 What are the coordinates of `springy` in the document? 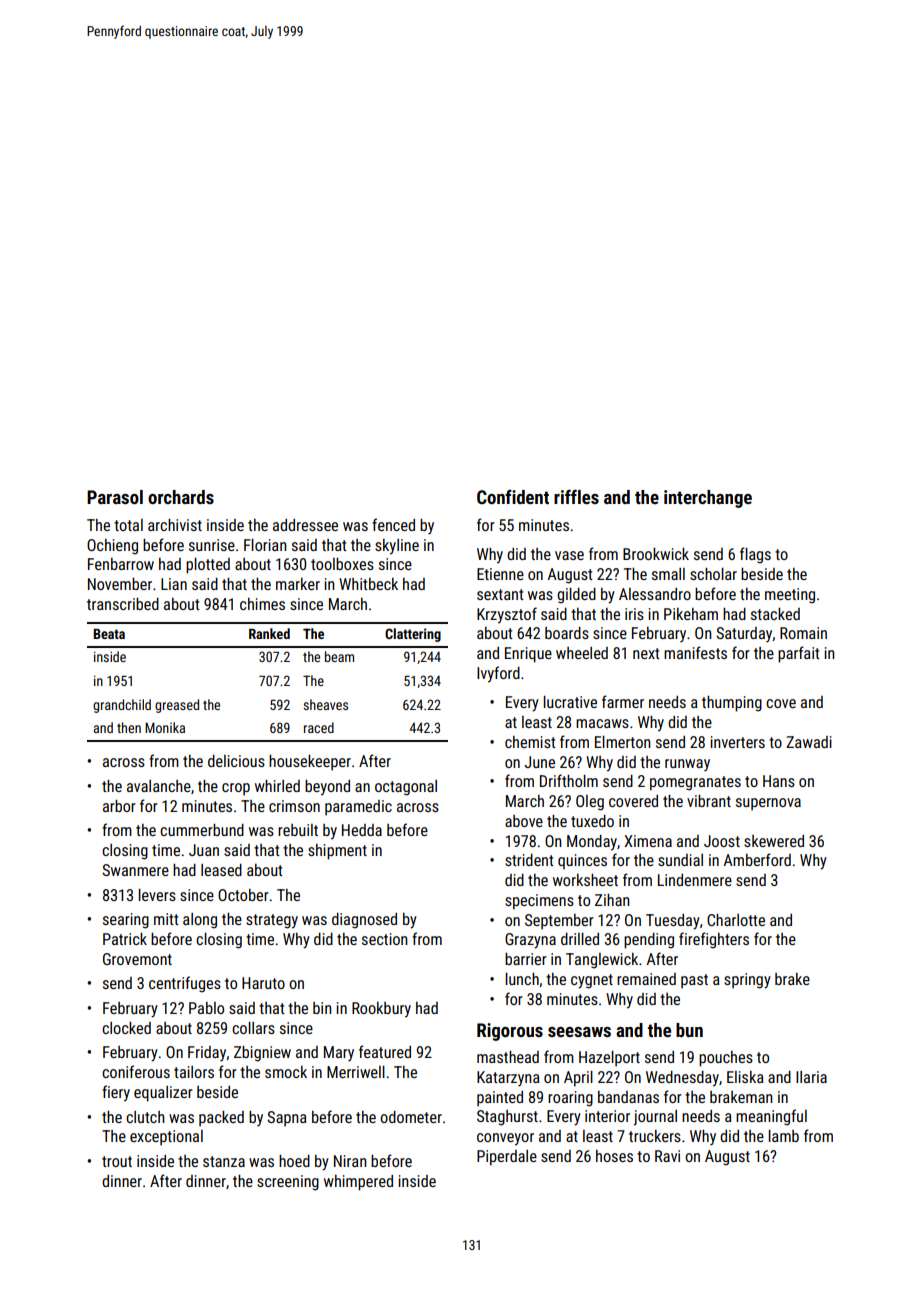 It's located at (747, 981).
